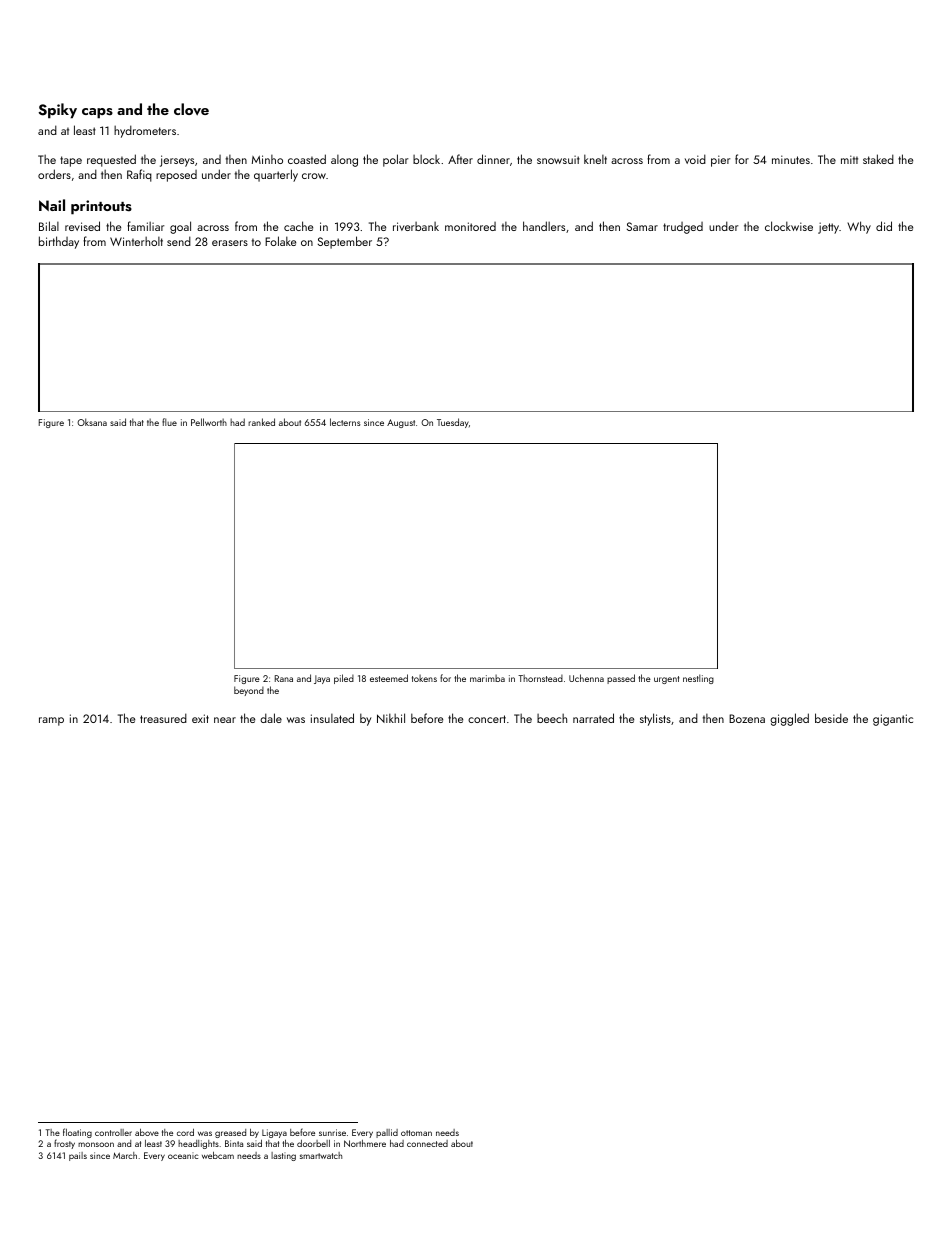 The width and height of the screenshot is (952, 1233). What do you see at coordinates (470, 226) in the screenshot?
I see `monitored` at bounding box center [470, 226].
